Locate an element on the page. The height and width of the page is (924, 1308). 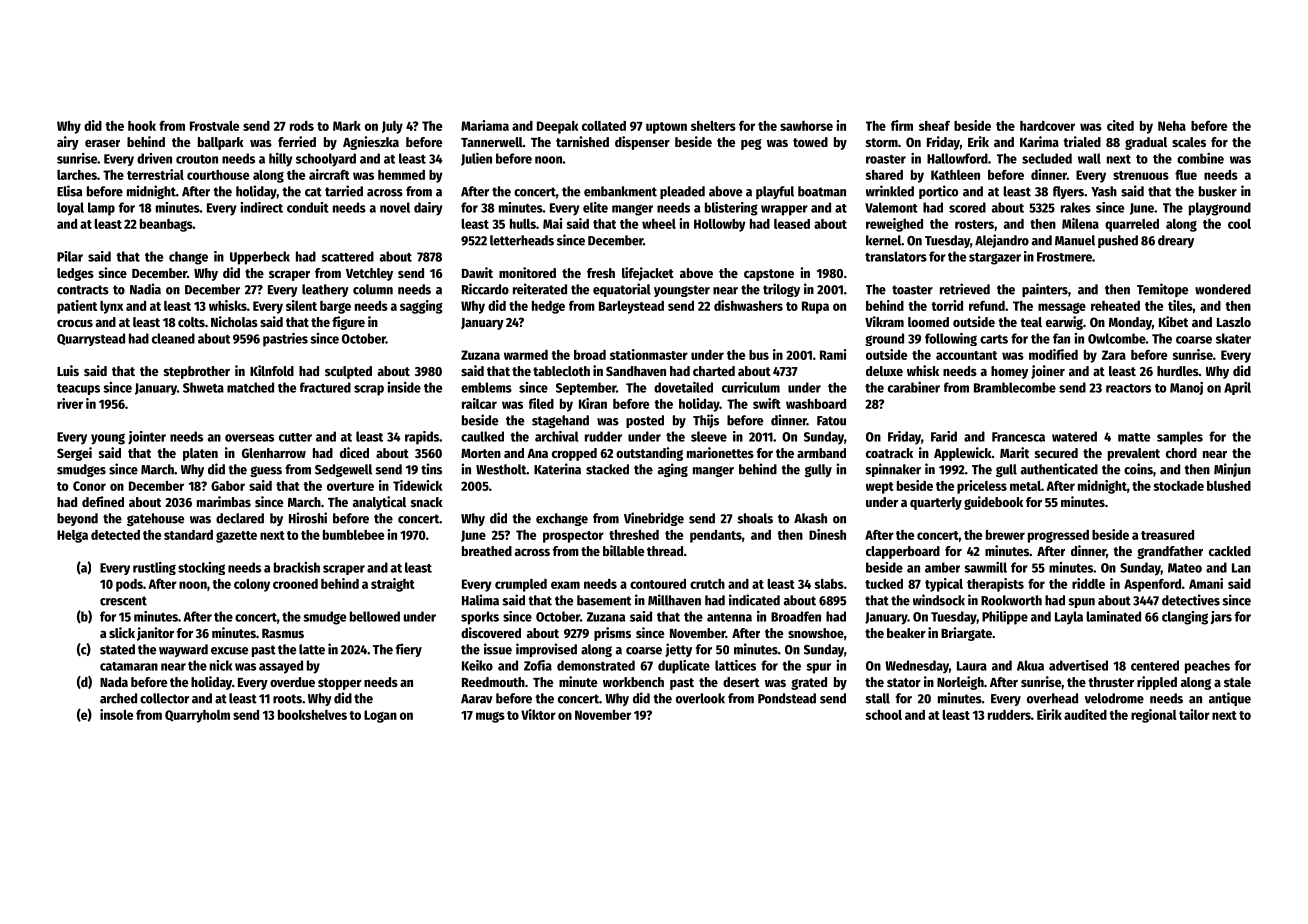
shoals is located at coordinates (755, 518).
